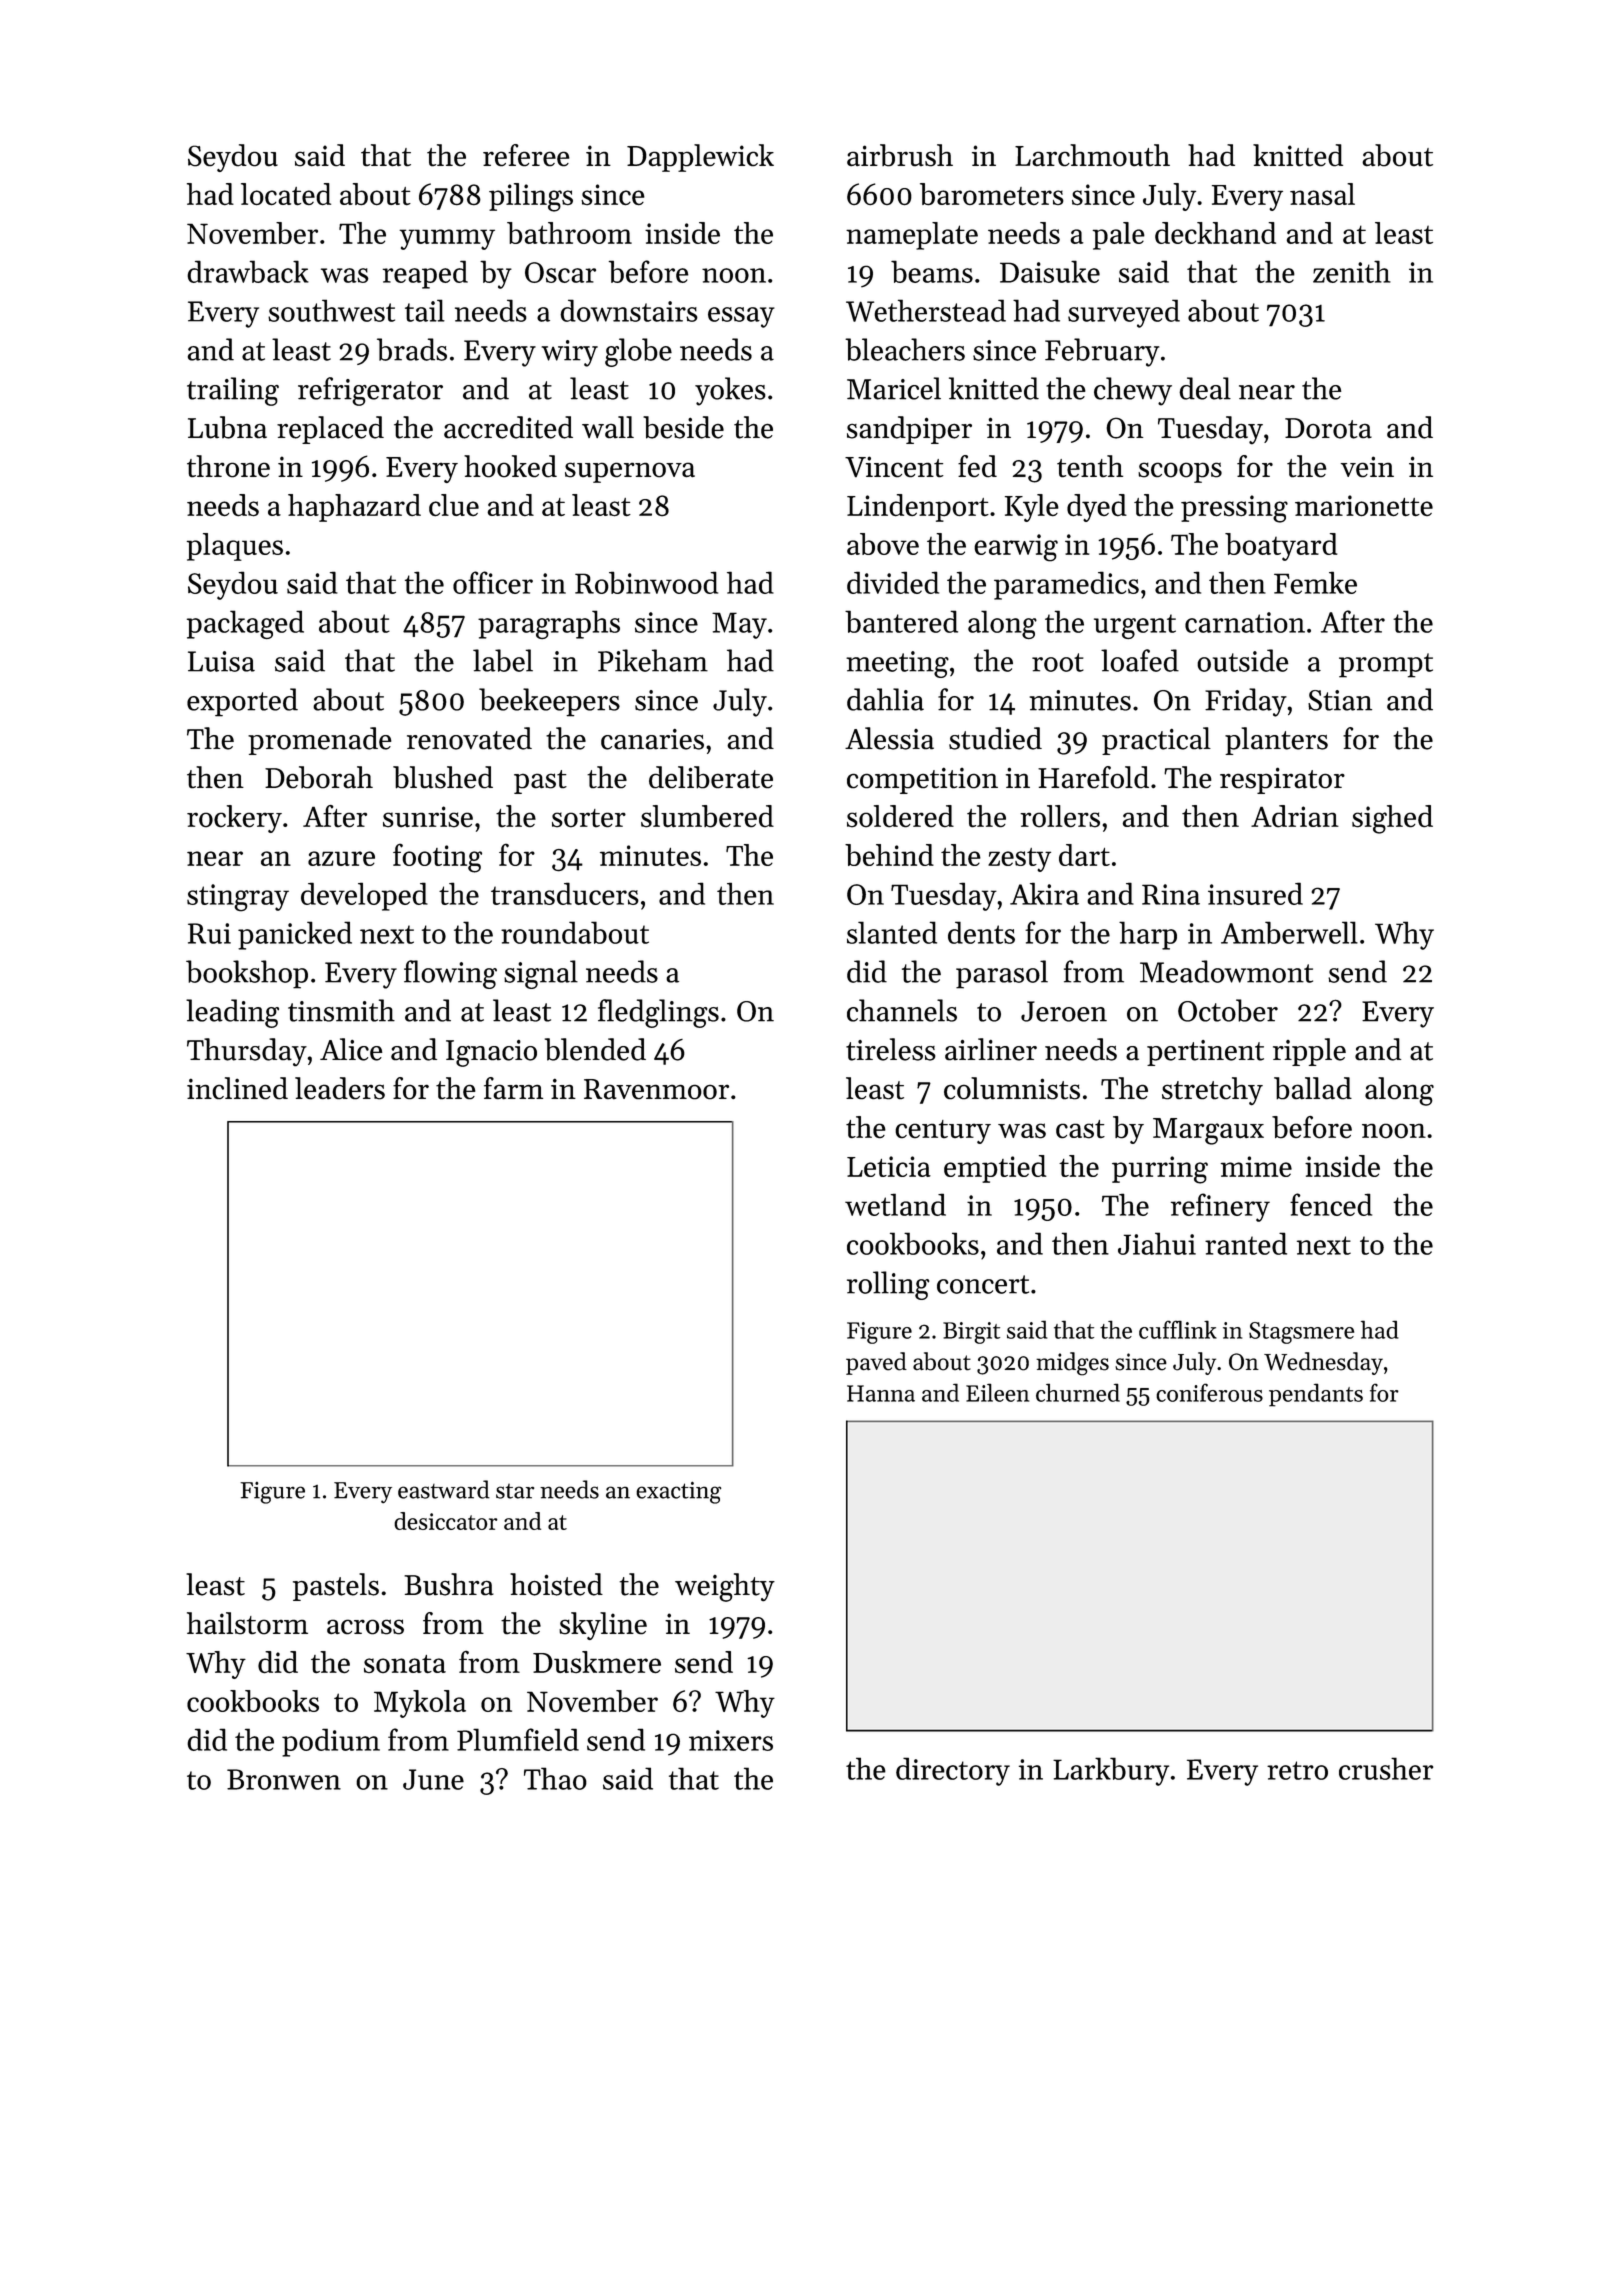  Describe the element at coordinates (518, 1739) in the screenshot. I see `Plumfield` at that location.
